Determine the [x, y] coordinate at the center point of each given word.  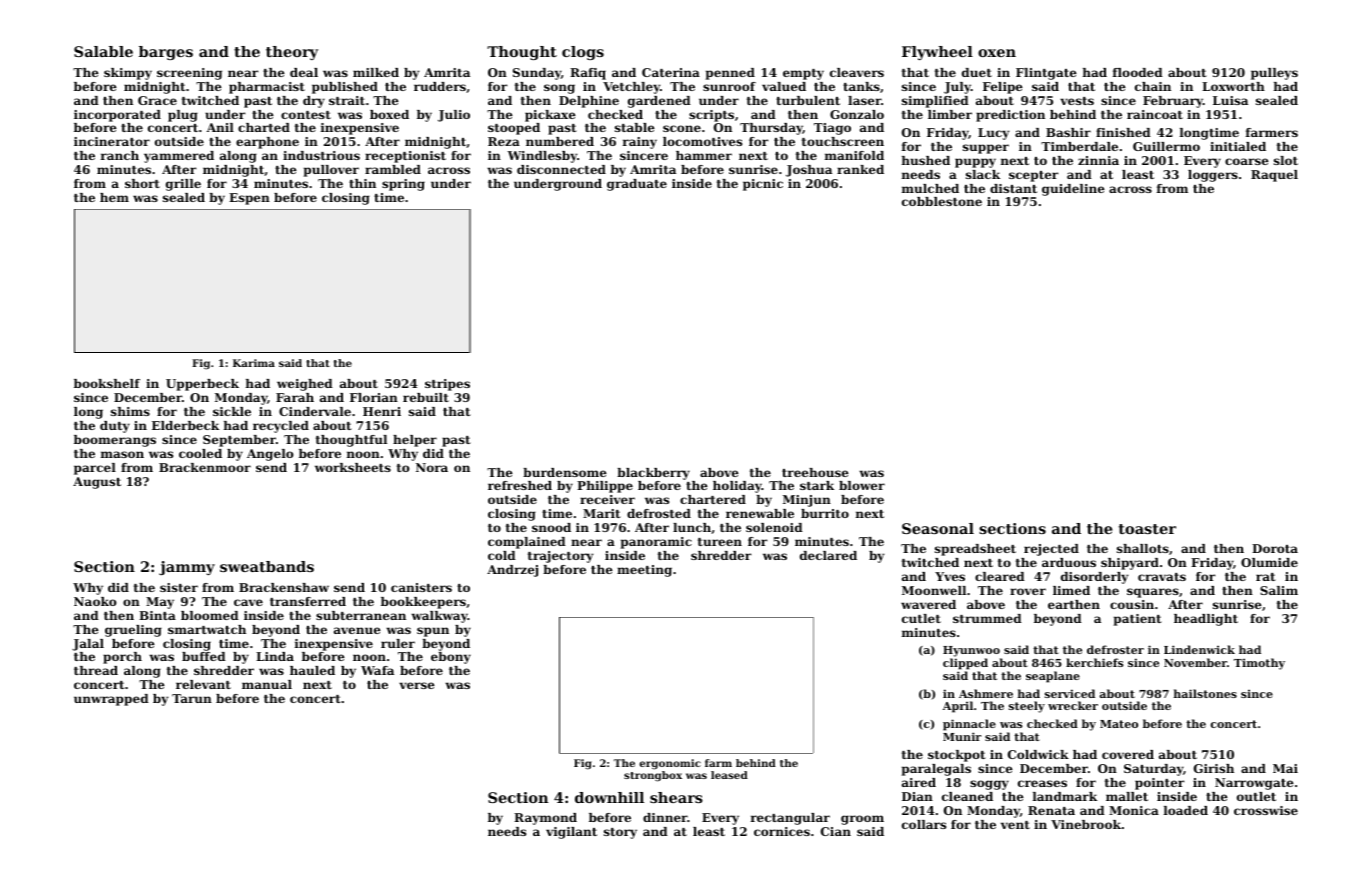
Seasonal [938, 528]
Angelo [270, 455]
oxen [997, 53]
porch [122, 658]
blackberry [653, 474]
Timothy [1259, 664]
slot [1286, 160]
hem [114, 197]
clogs [583, 53]
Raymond [545, 819]
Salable [103, 51]
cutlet [921, 618]
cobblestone [942, 201]
